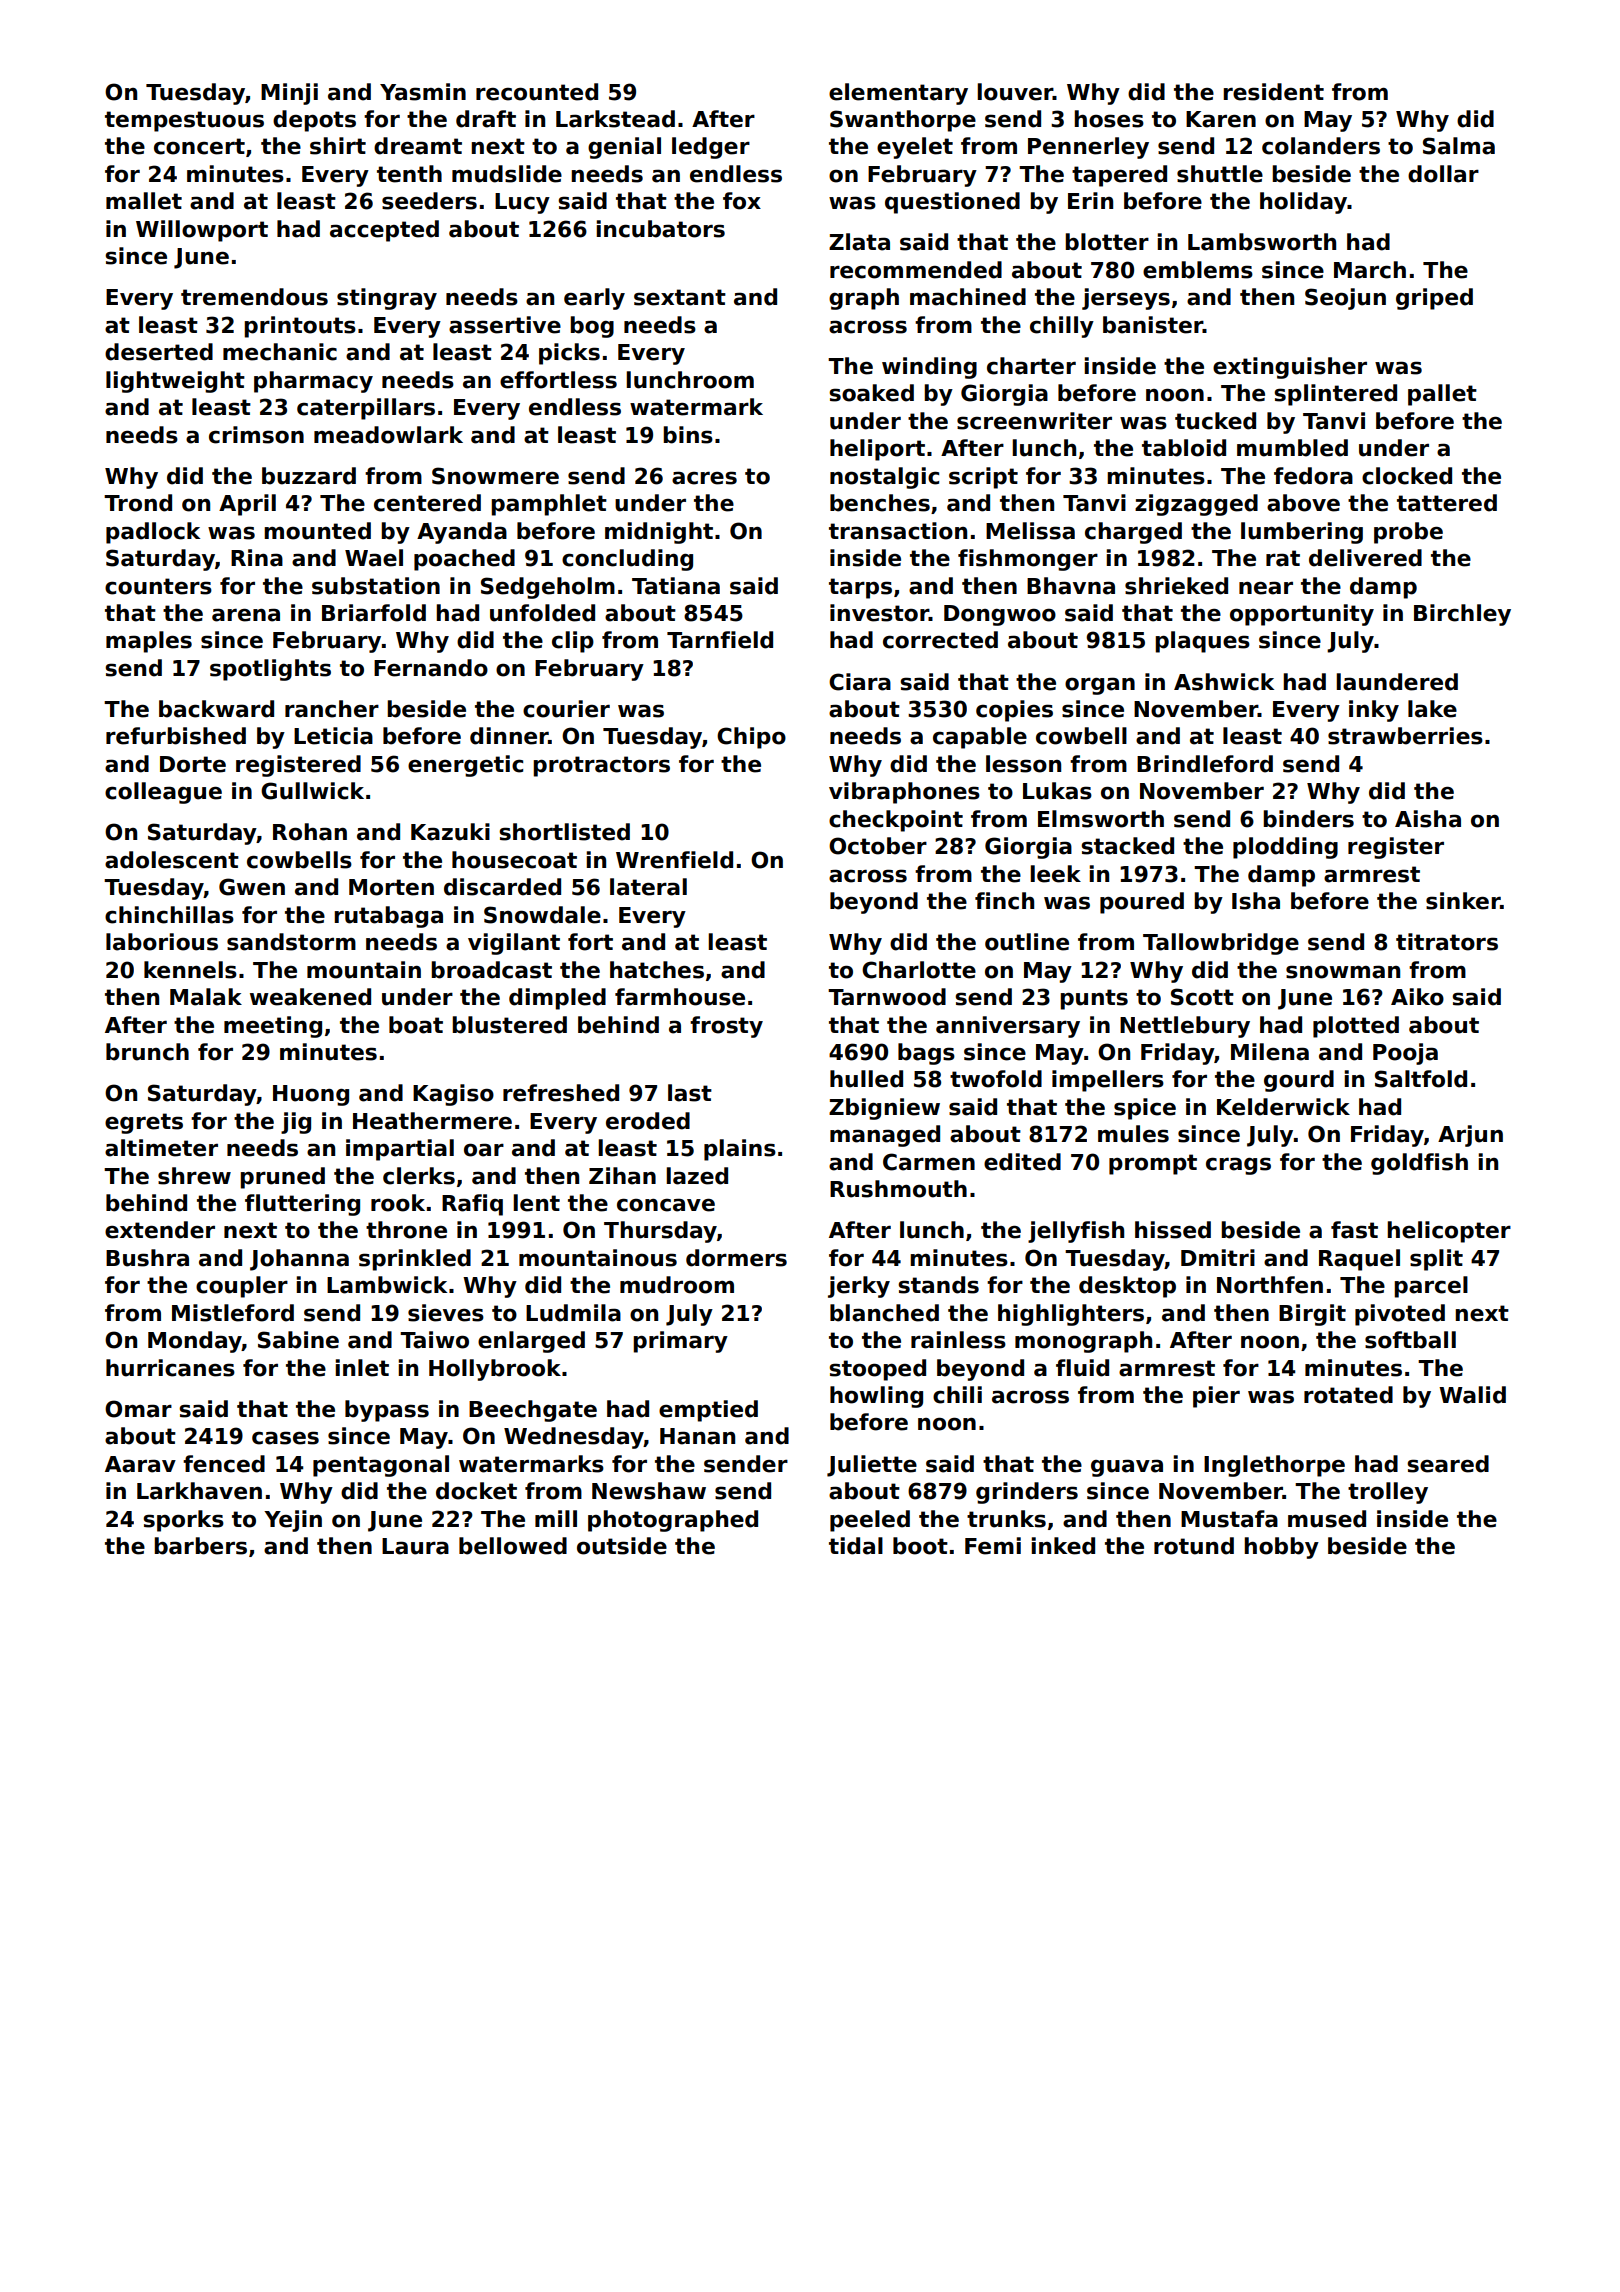  I want to click on screenwriter, so click(1034, 421).
